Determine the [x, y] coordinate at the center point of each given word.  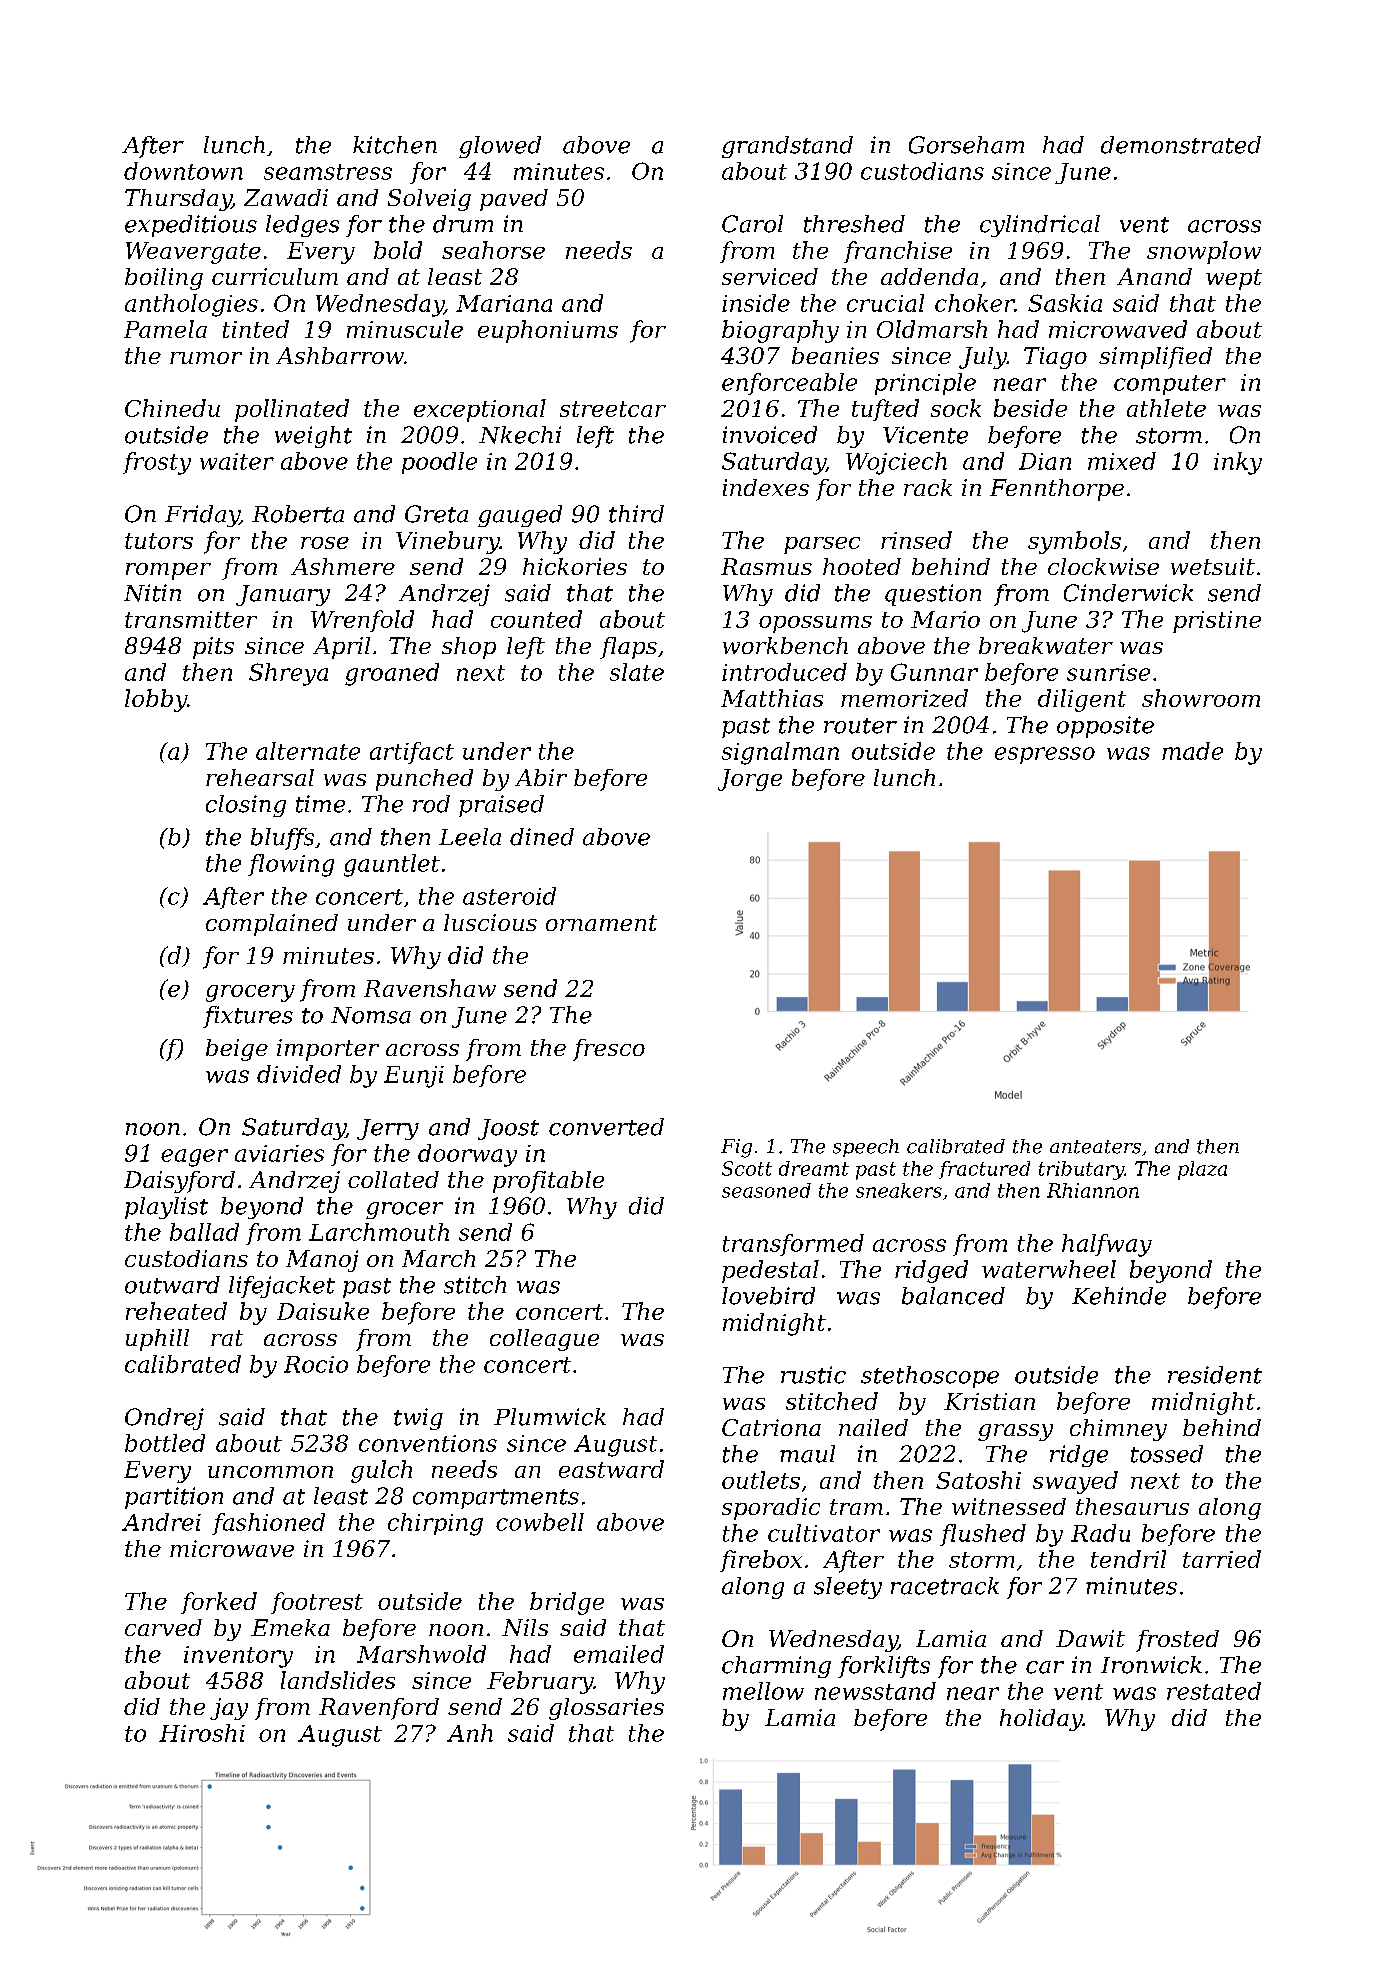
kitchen [395, 145]
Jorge [750, 780]
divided [299, 1074]
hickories [575, 566]
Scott [747, 1168]
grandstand [787, 147]
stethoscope [930, 1377]
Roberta [298, 514]
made [1192, 751]
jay [229, 1709]
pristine [1217, 622]
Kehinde [1119, 1296]
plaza [1202, 1170]
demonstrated [1181, 145]
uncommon [270, 1472]
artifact [412, 753]
